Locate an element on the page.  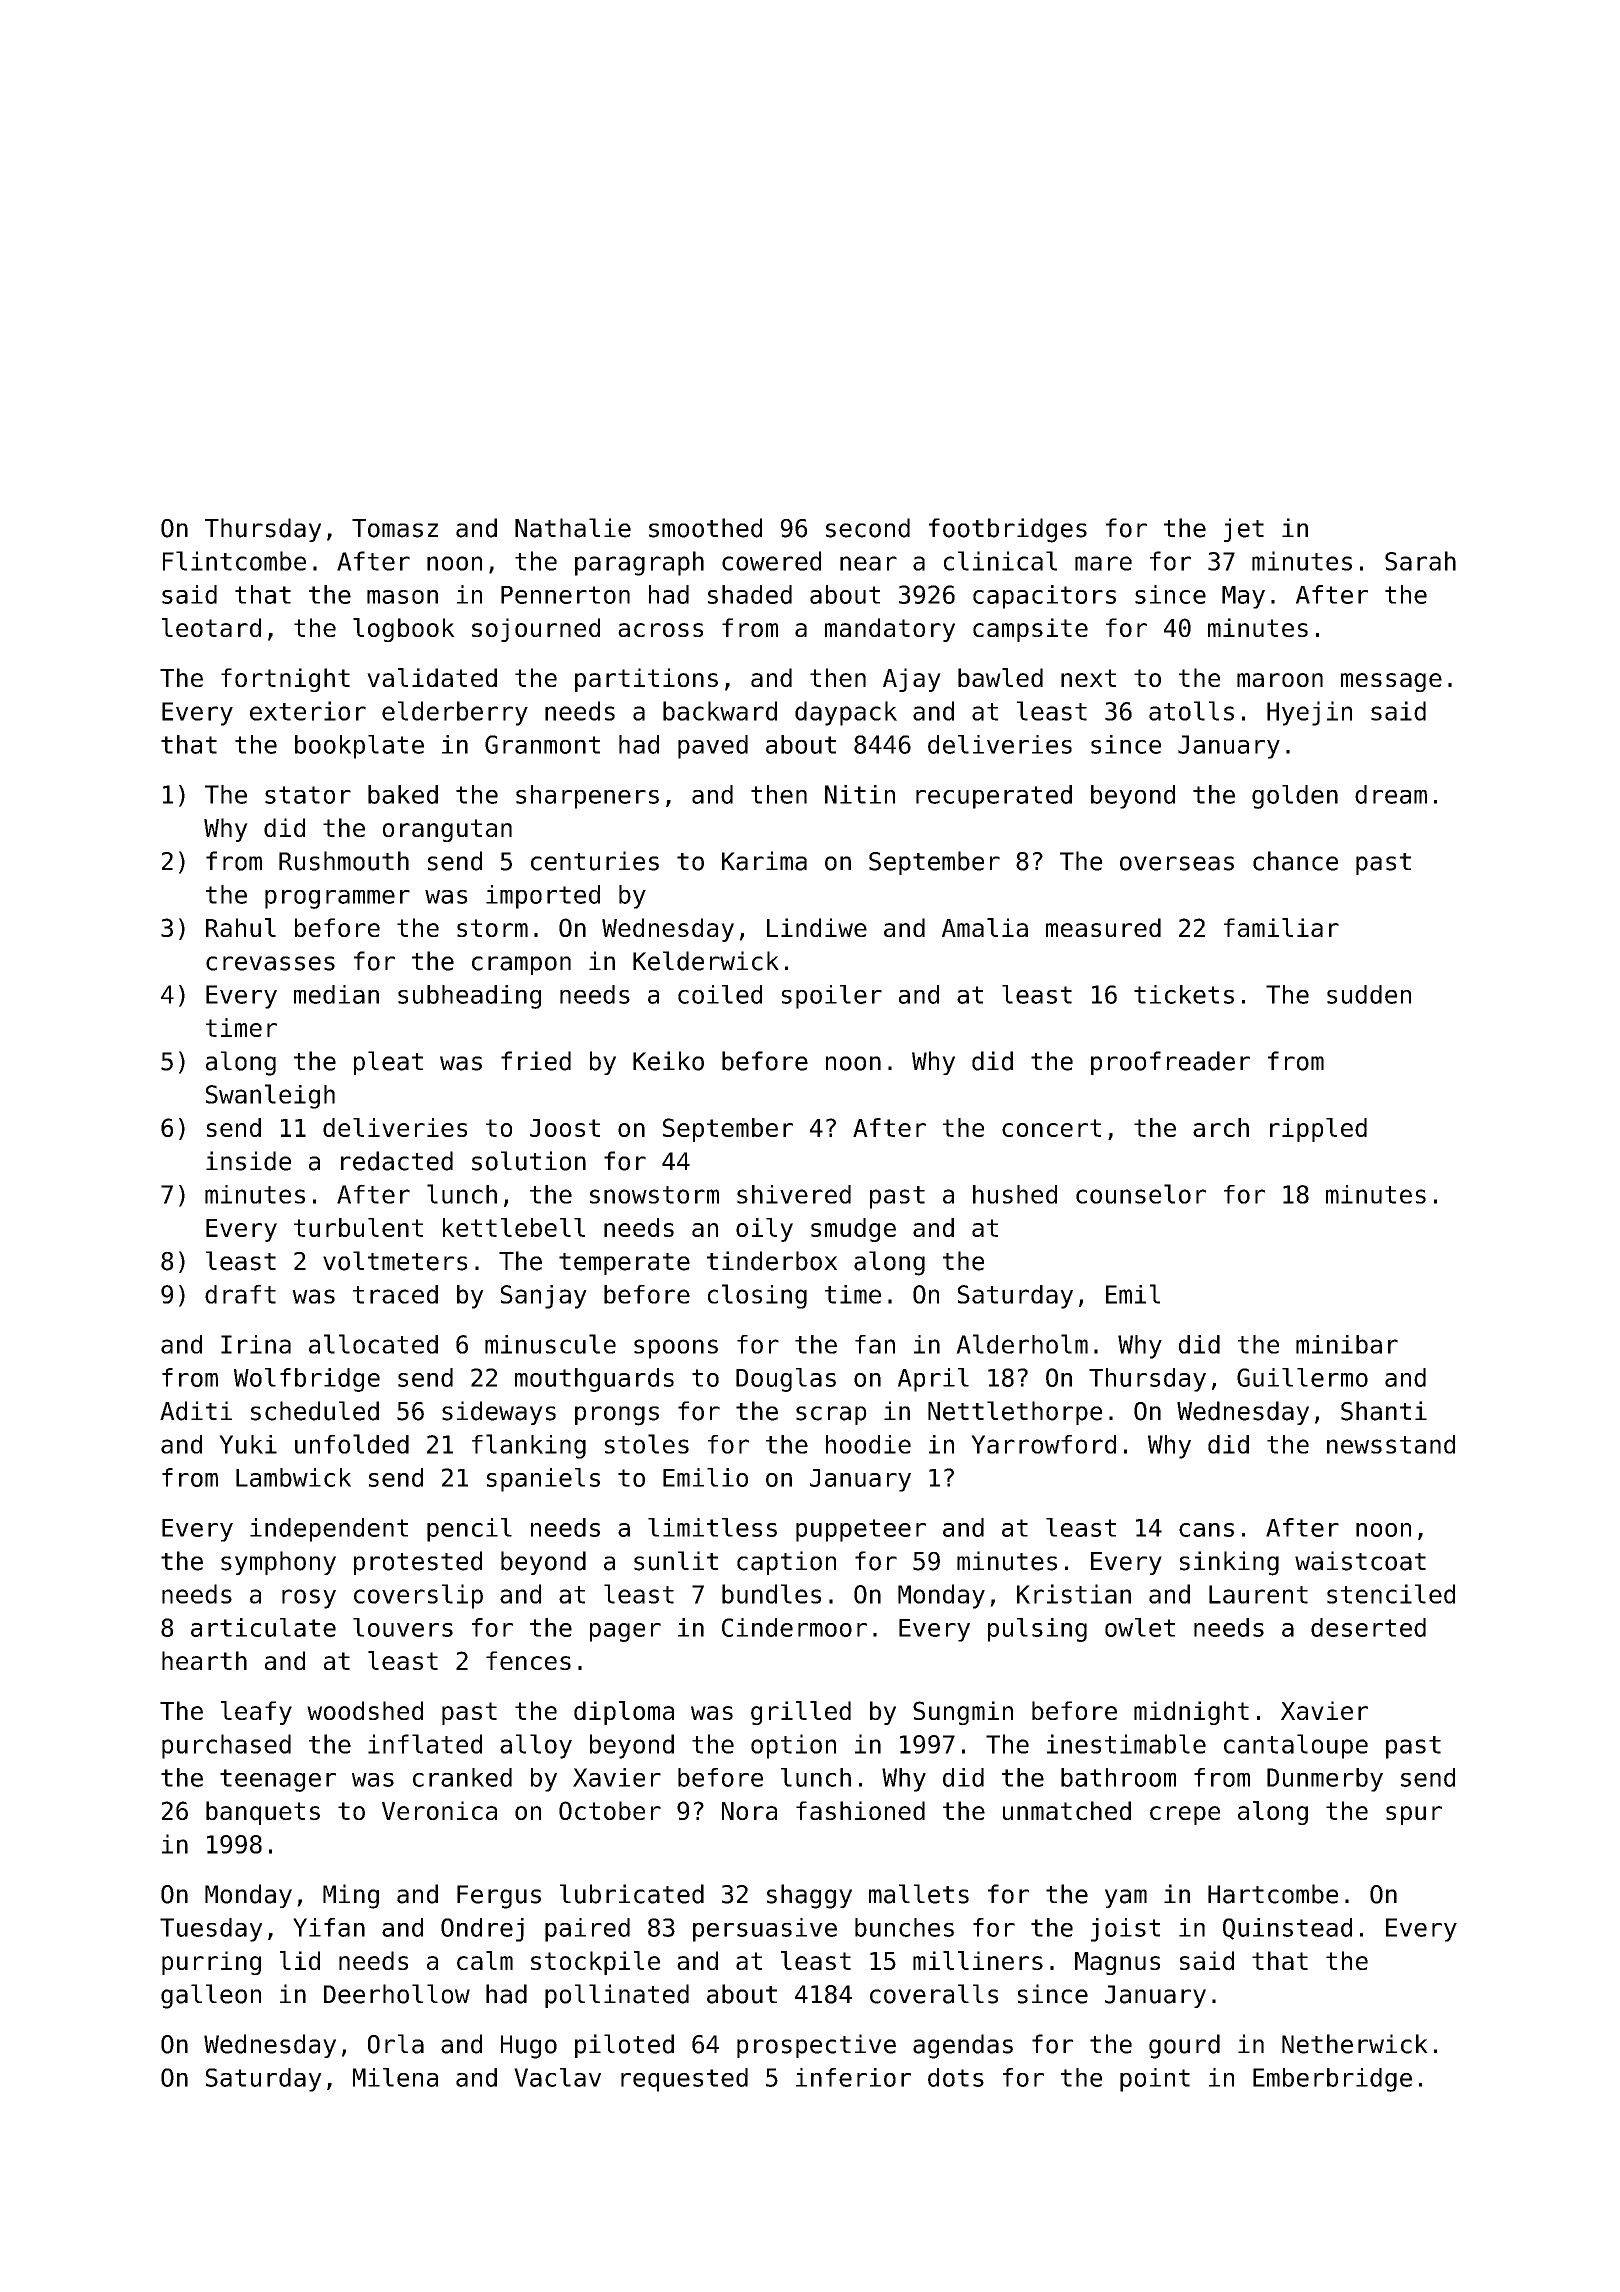
next is located at coordinates (1088, 678).
